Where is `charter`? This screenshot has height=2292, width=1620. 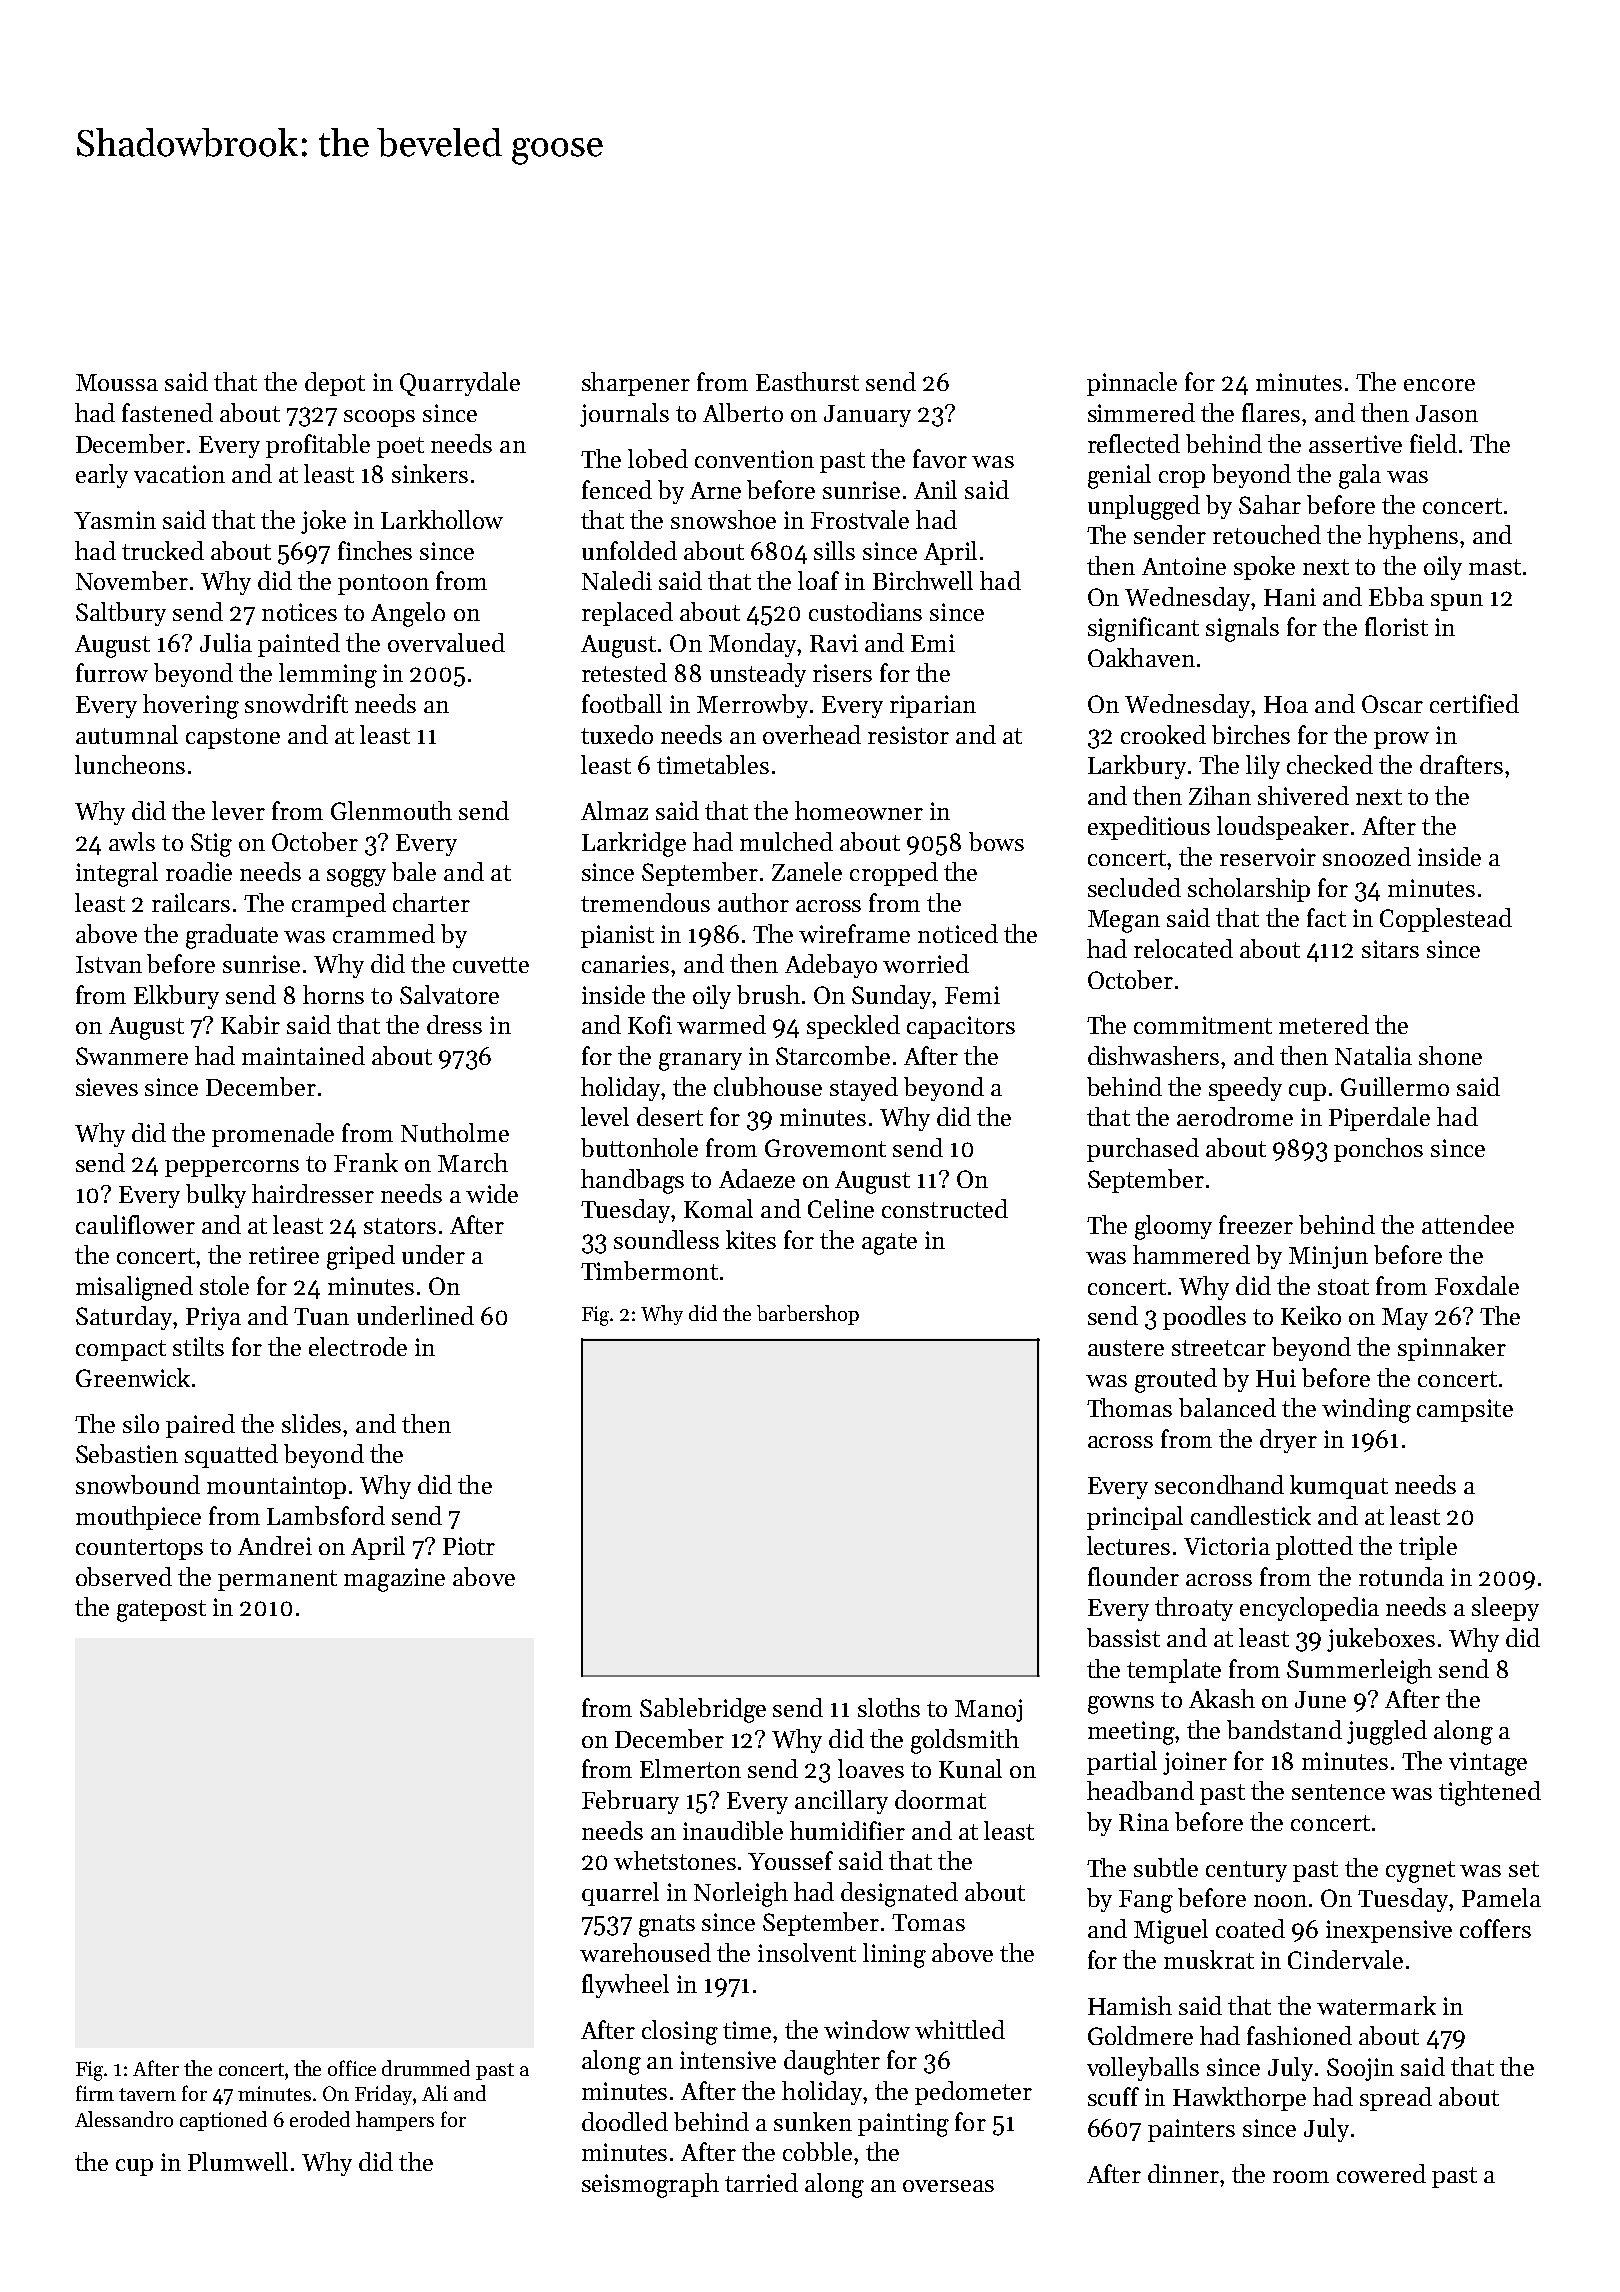
charter is located at coordinates (431, 902).
